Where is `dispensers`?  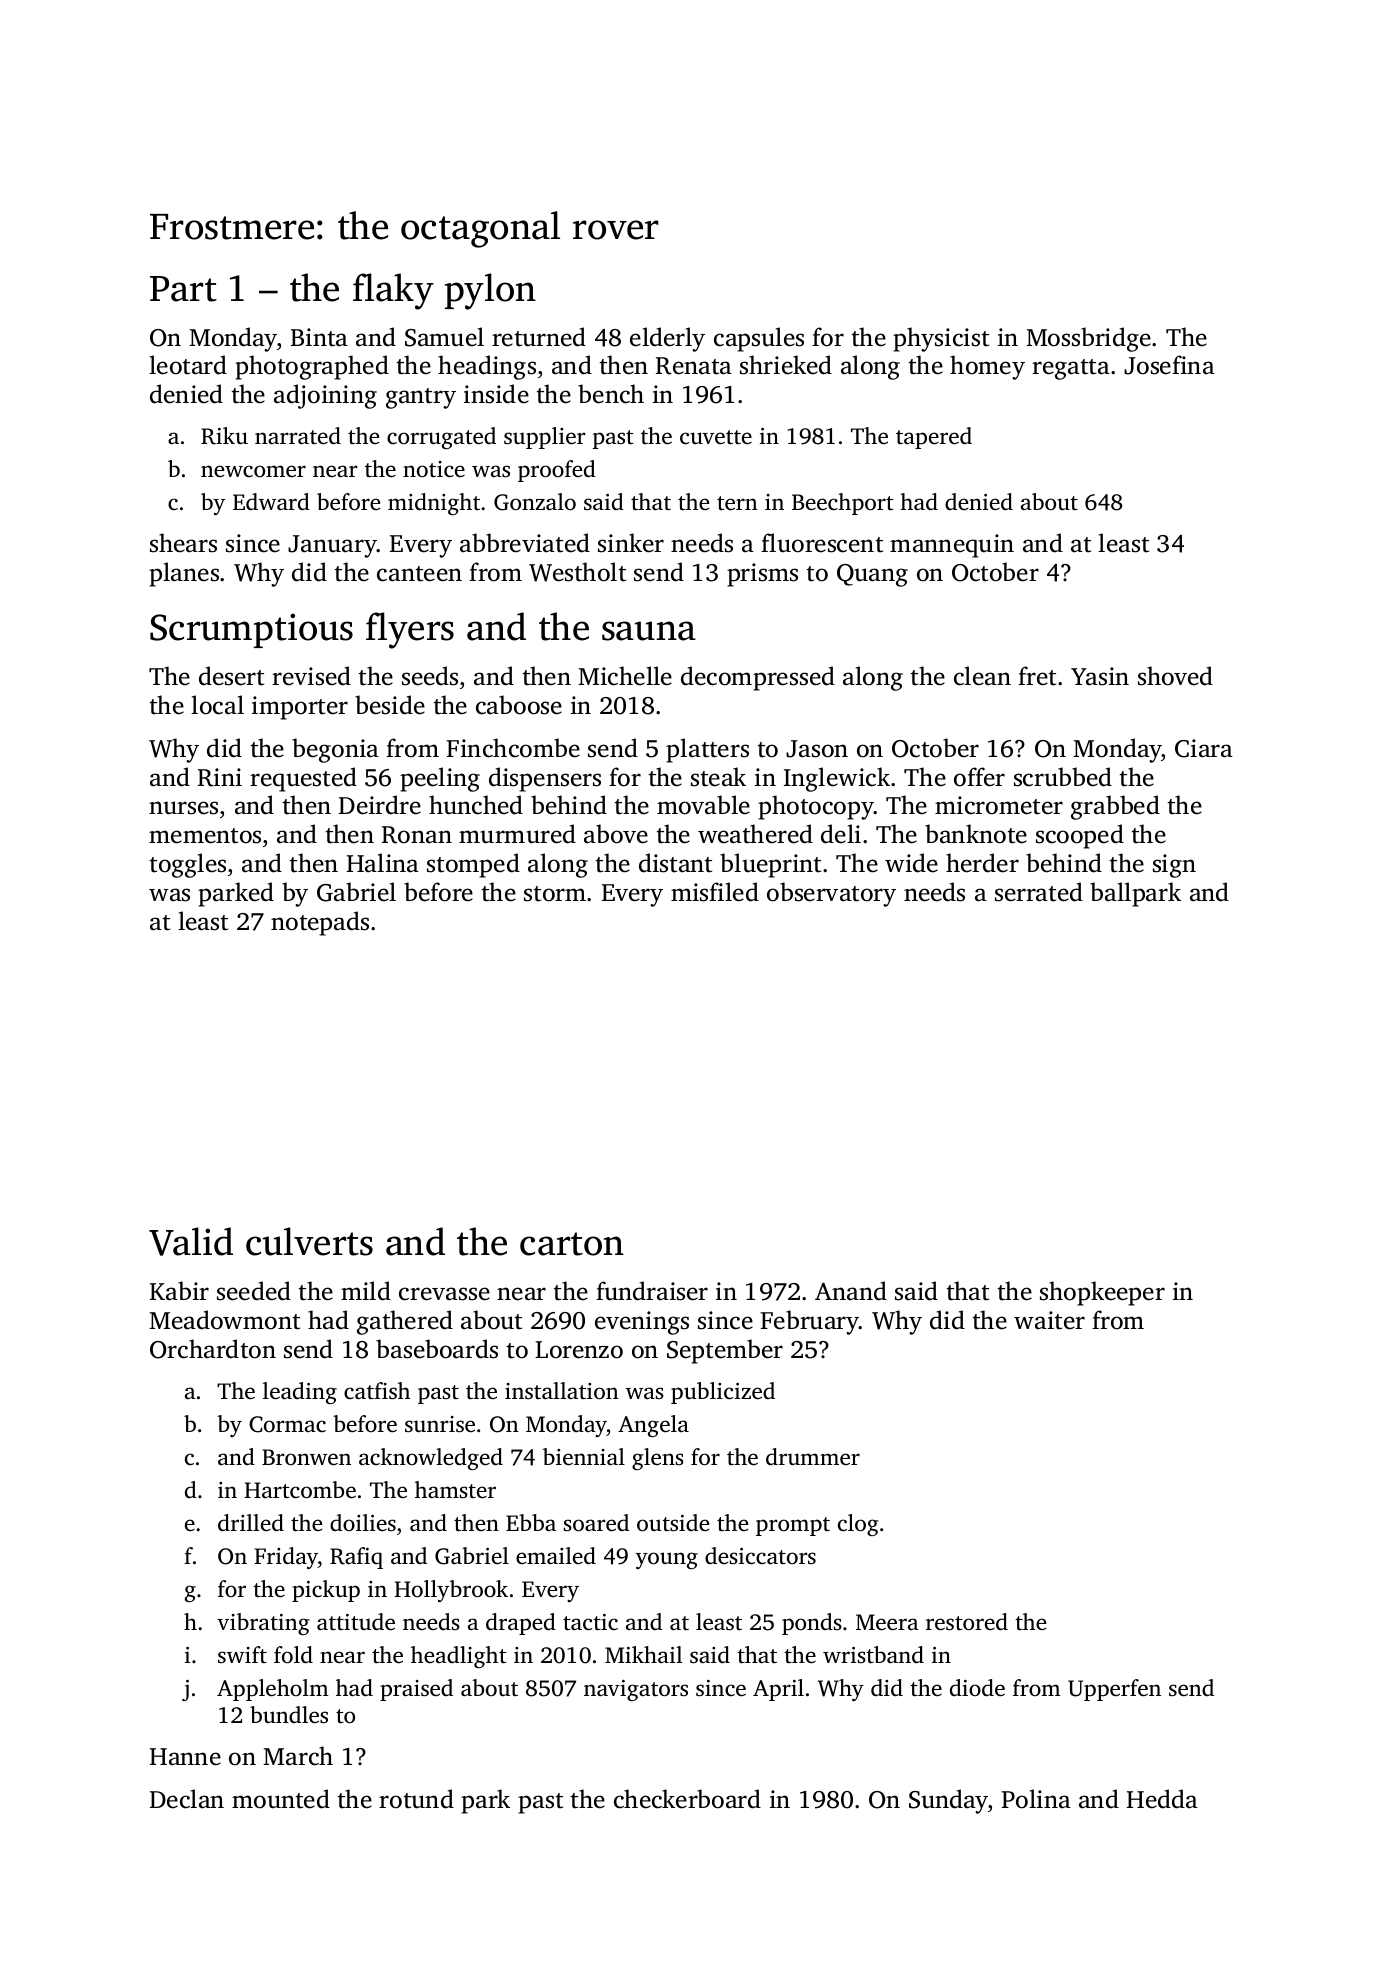 dispensers is located at coordinates (545, 779).
